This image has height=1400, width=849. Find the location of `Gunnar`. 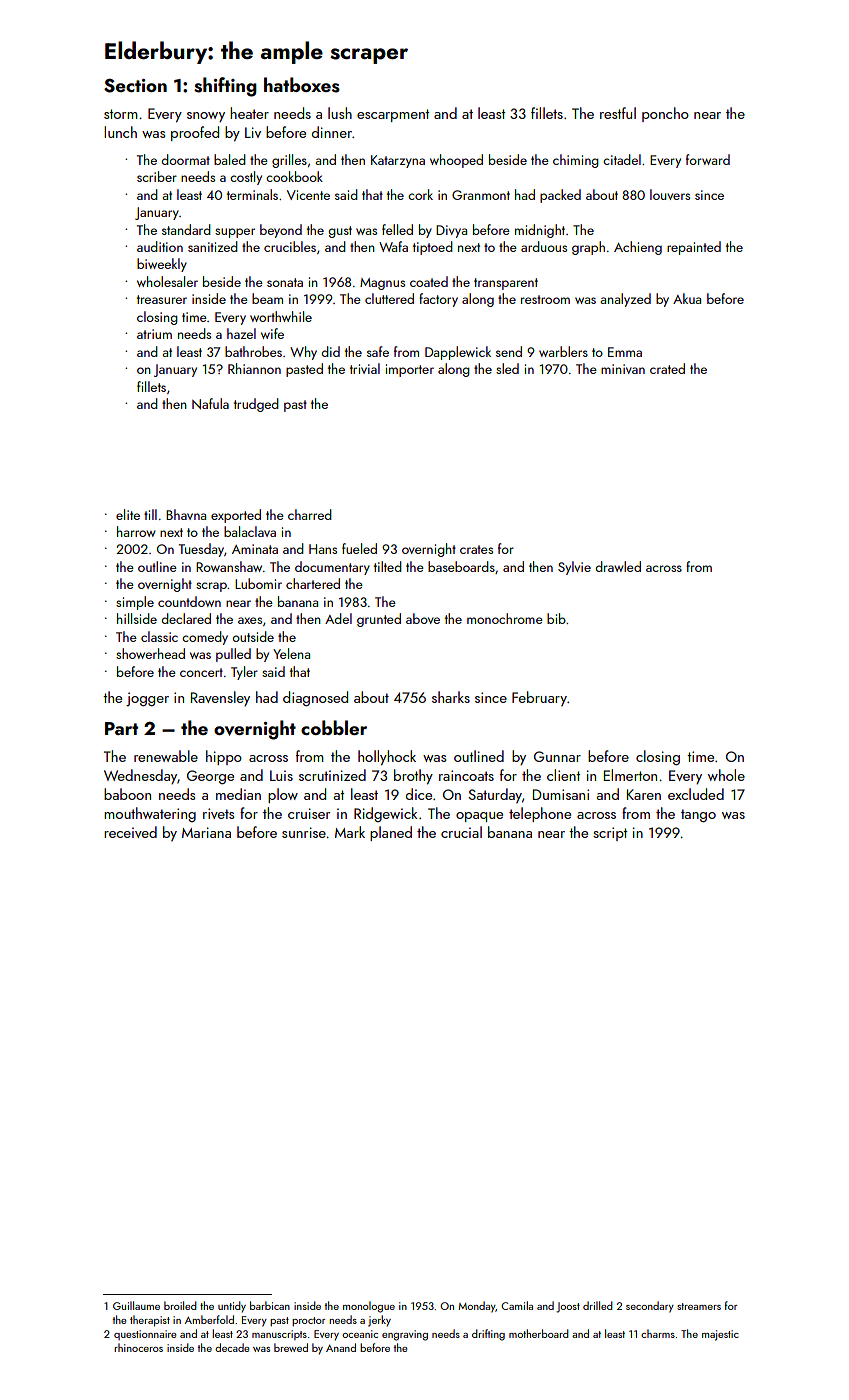

Gunnar is located at coordinates (557, 756).
